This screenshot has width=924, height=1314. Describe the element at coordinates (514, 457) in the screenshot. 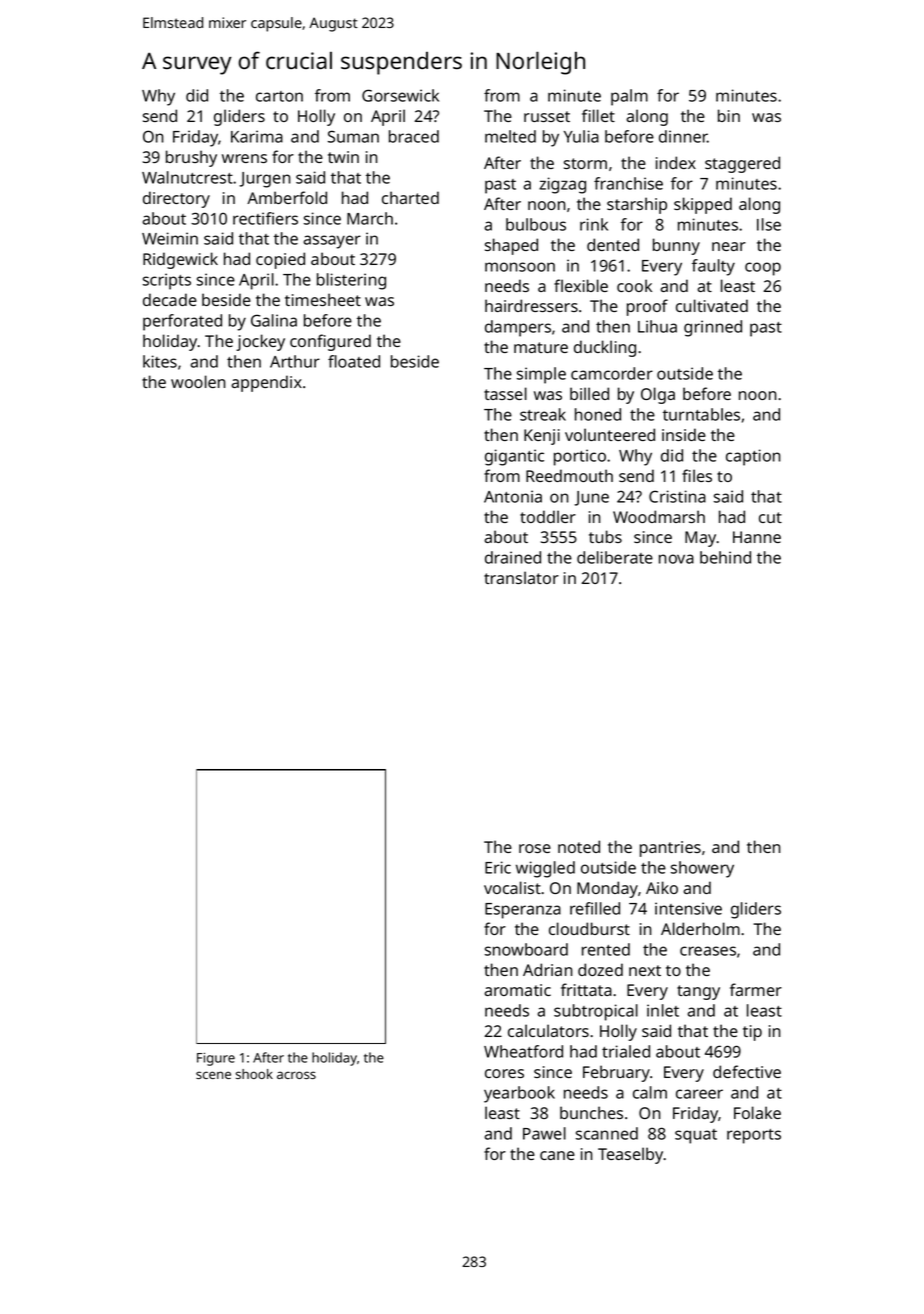

I see `gigantic` at that location.
